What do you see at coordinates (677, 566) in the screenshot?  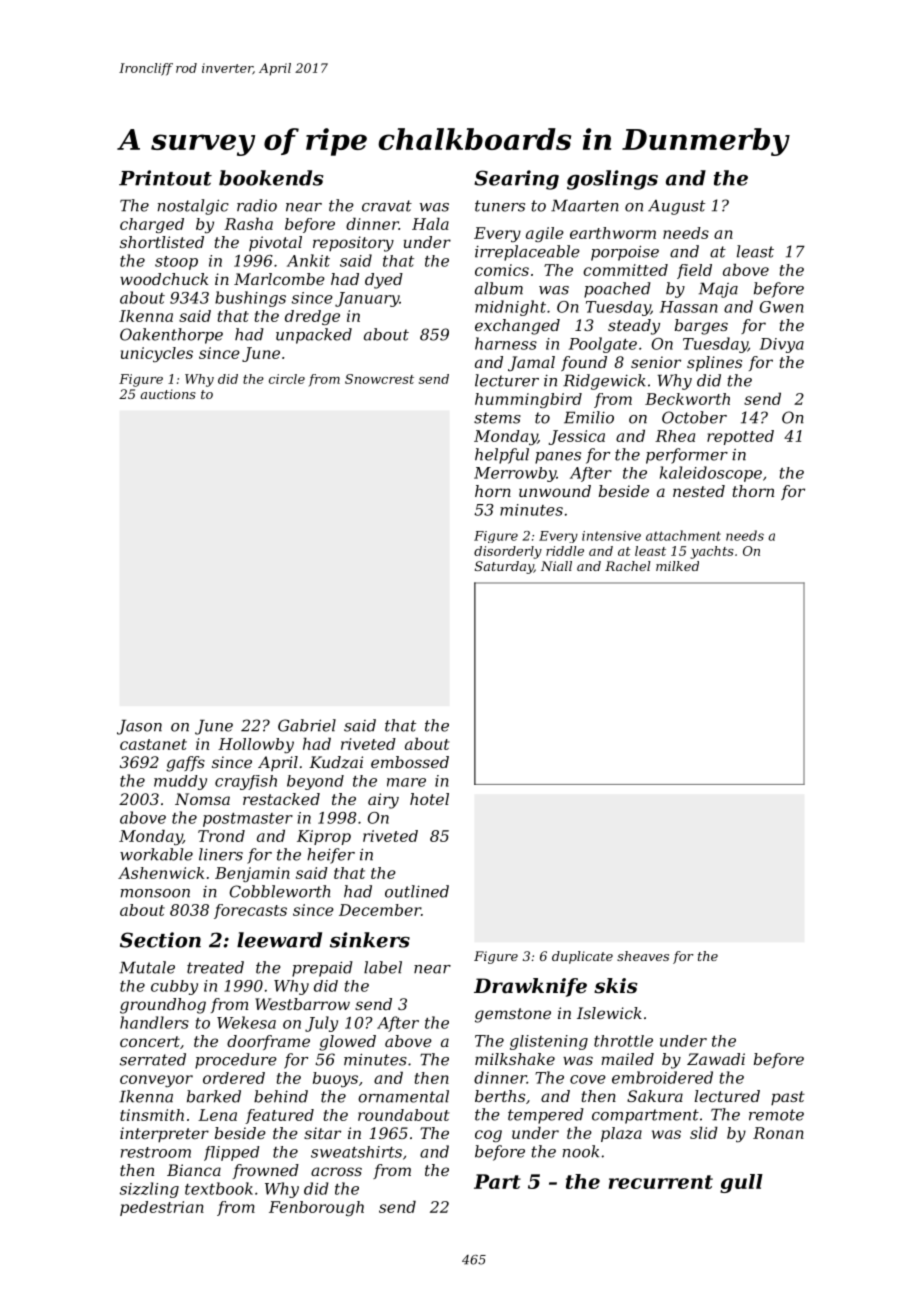 I see `milked` at bounding box center [677, 566].
